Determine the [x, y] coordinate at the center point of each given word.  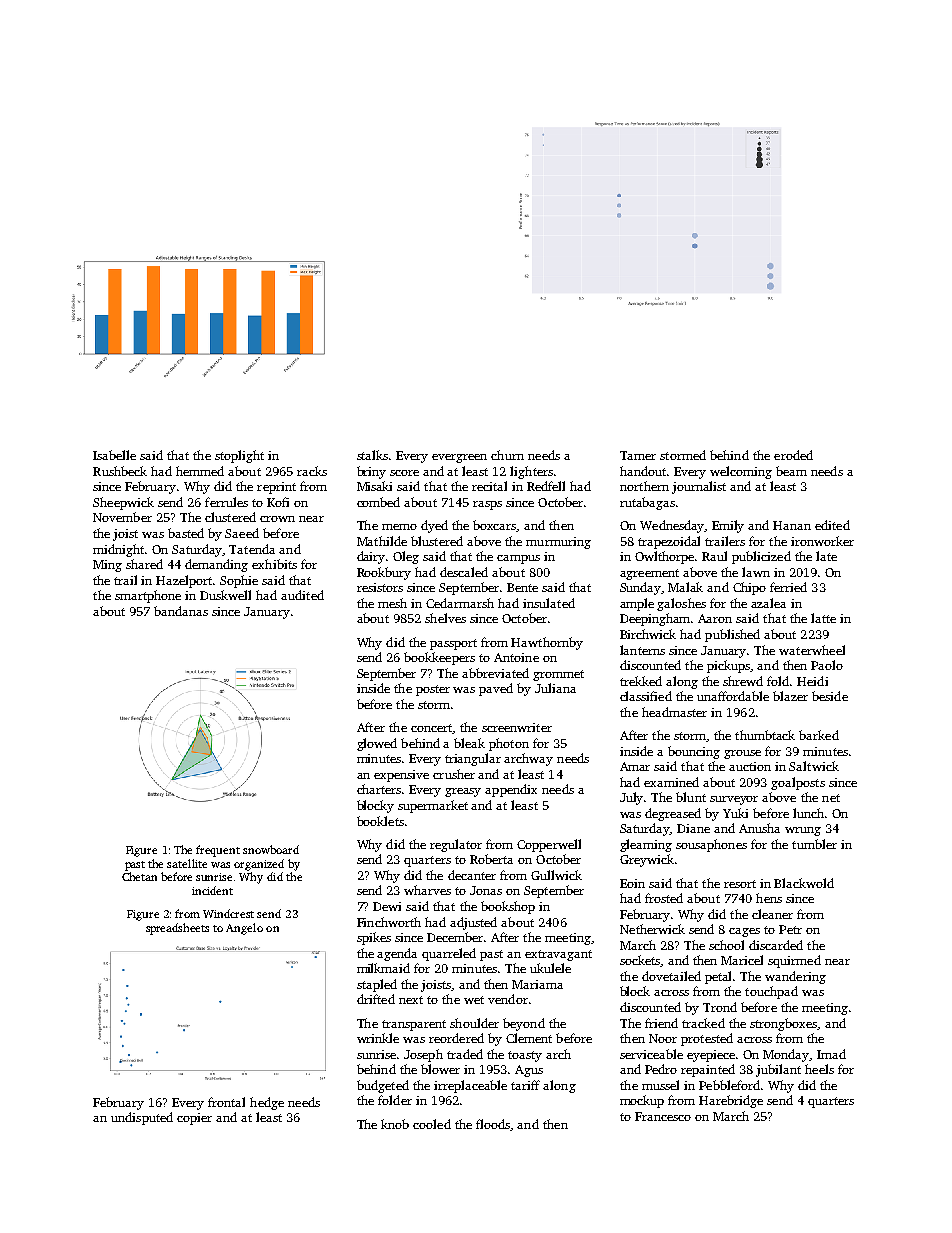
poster [433, 690]
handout [643, 471]
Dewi [387, 906]
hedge [267, 1103]
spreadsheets [177, 929]
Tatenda [252, 549]
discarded [776, 945]
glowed [377, 744]
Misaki [374, 486]
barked [819, 735]
